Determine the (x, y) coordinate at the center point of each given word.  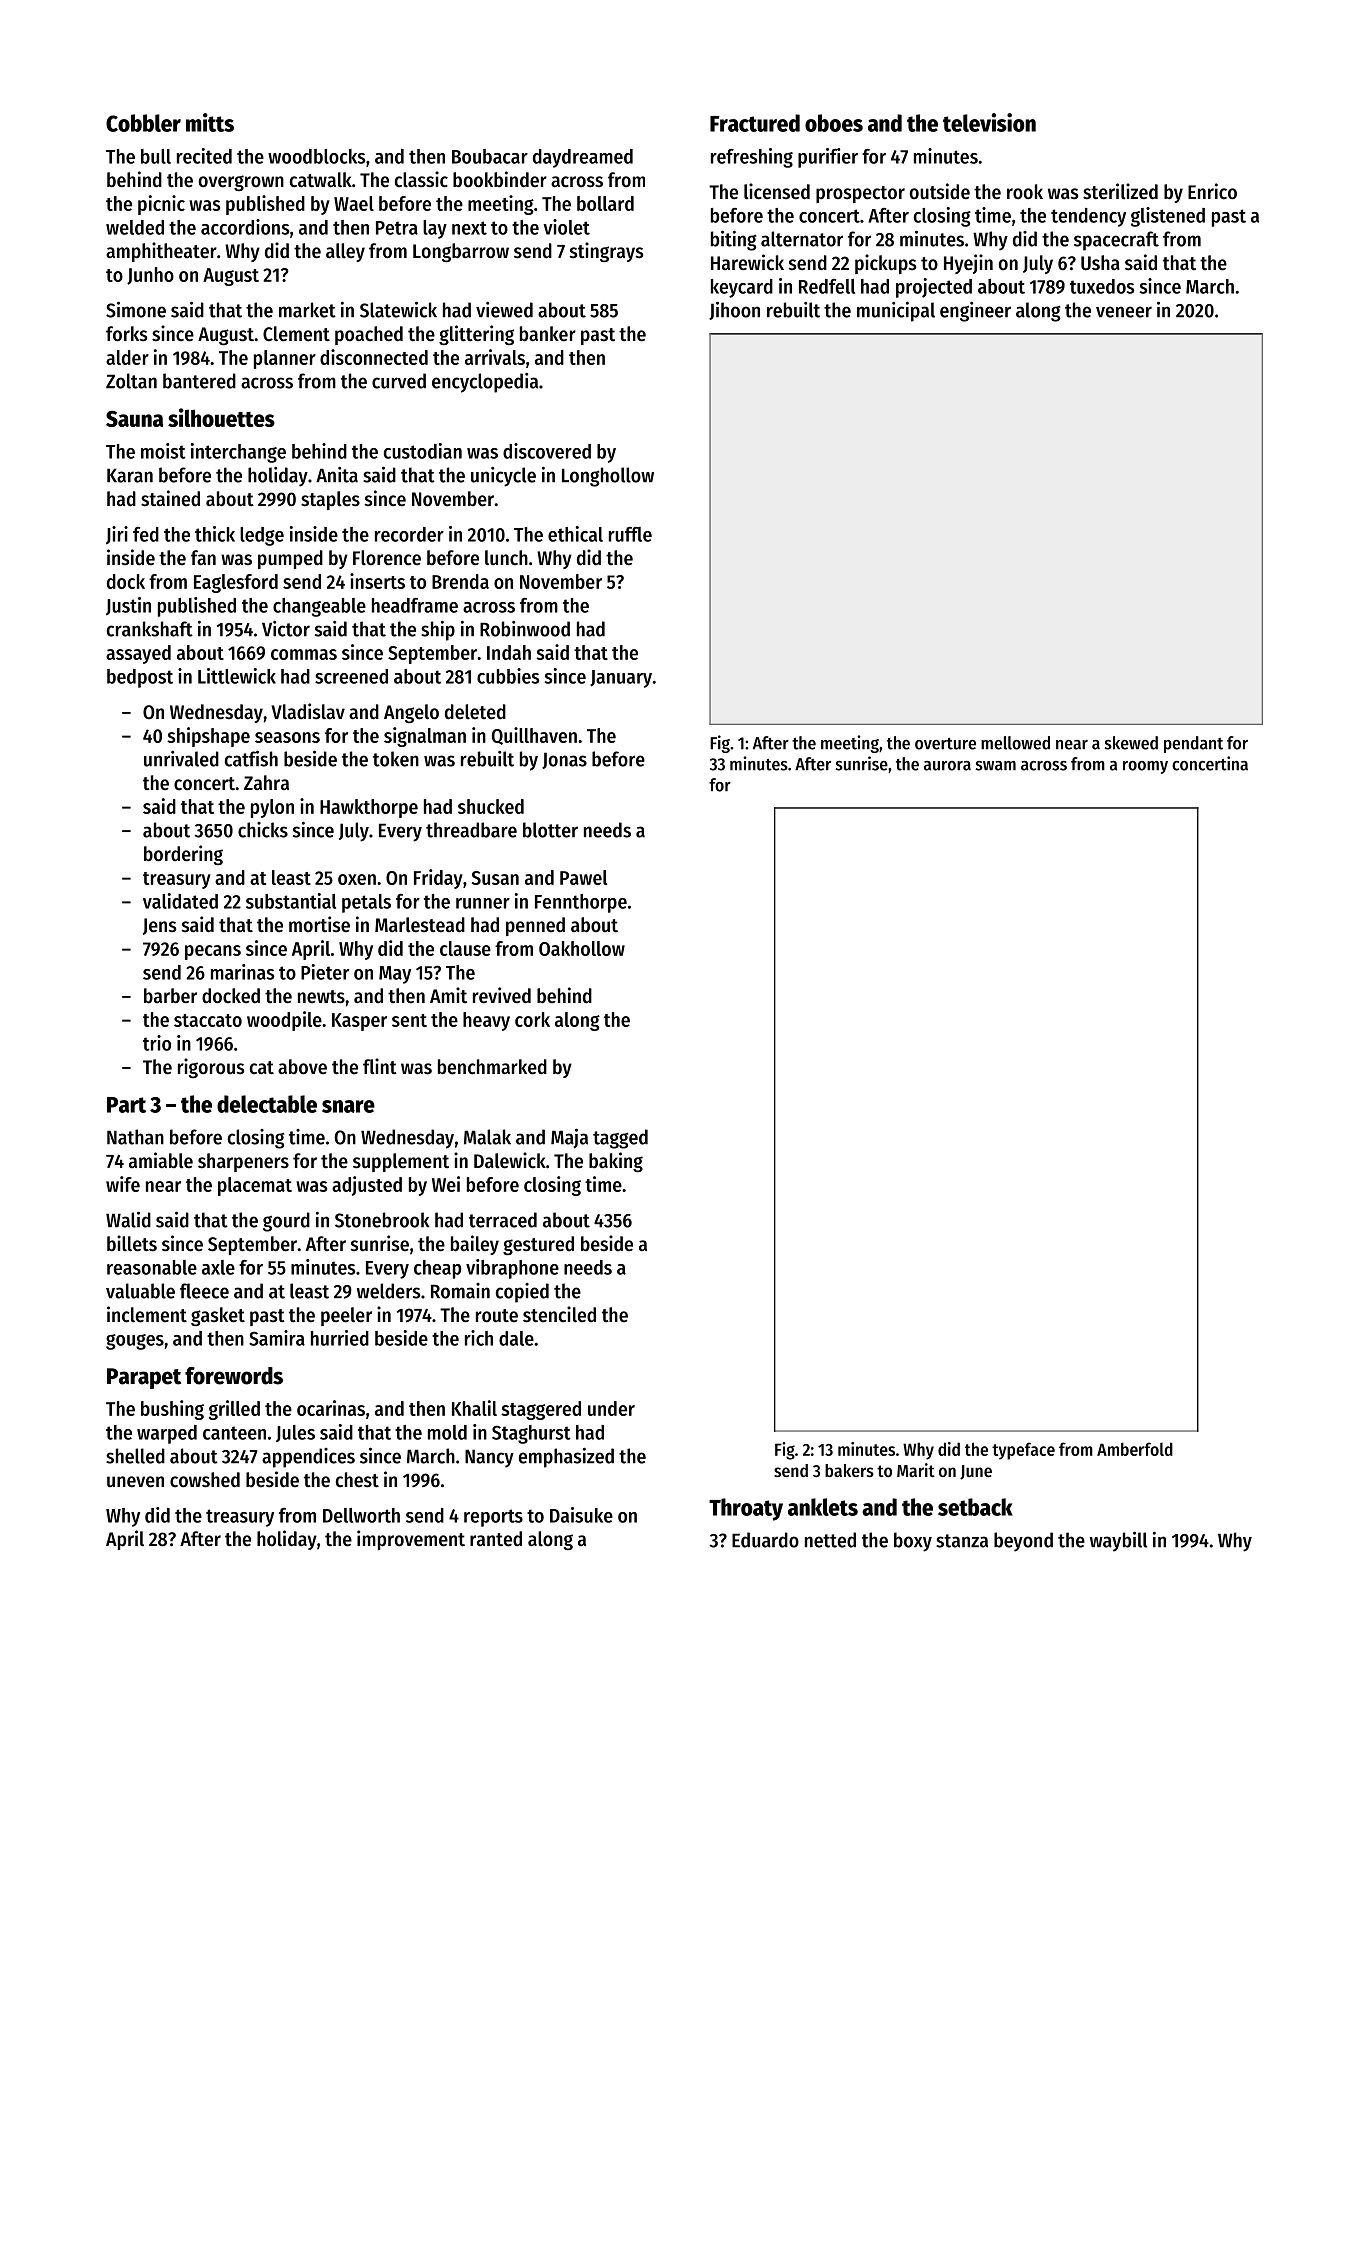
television (989, 122)
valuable (140, 1291)
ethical (575, 534)
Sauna (134, 418)
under (611, 1408)
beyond (1023, 1542)
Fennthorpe (581, 903)
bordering (183, 855)
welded (135, 227)
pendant (1193, 744)
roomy (1145, 767)
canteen (234, 1433)
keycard (742, 288)
